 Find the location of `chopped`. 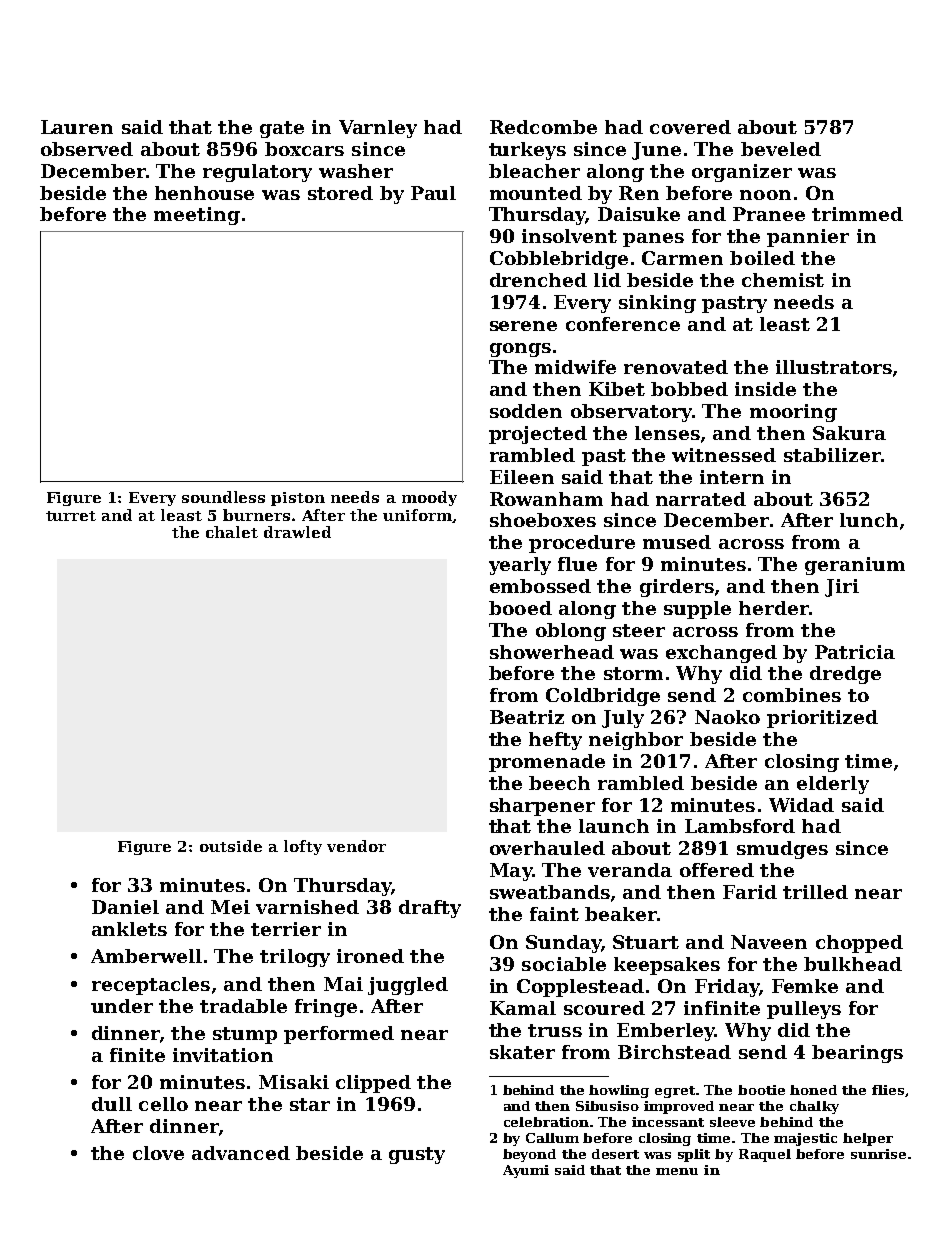

chopped is located at coordinates (859, 944).
